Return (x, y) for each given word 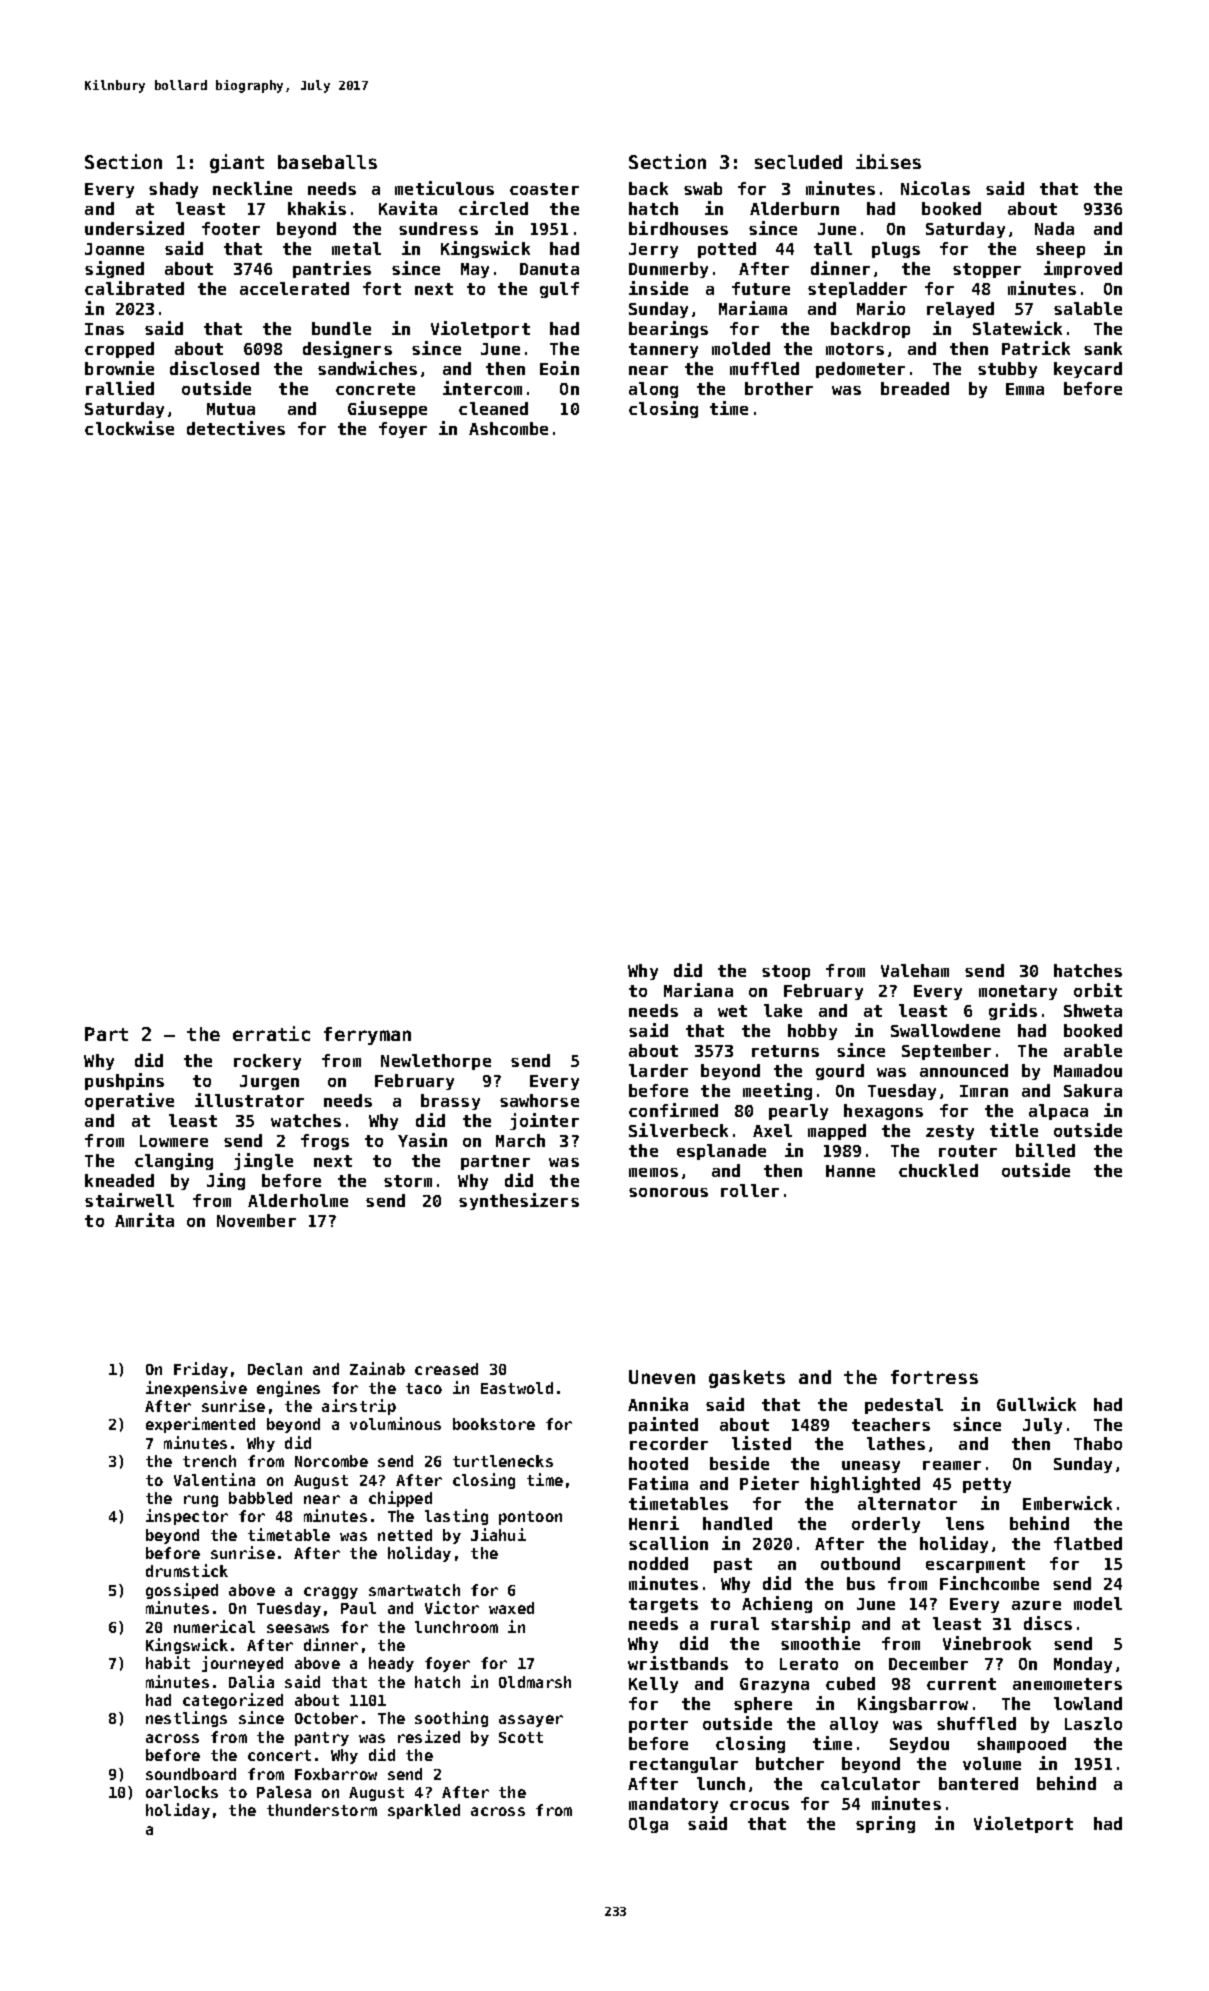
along (653, 390)
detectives (236, 428)
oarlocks (182, 1792)
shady (173, 190)
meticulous (444, 188)
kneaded (119, 1180)
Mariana (698, 990)
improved (1083, 269)
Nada (1054, 228)
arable (1093, 1050)
